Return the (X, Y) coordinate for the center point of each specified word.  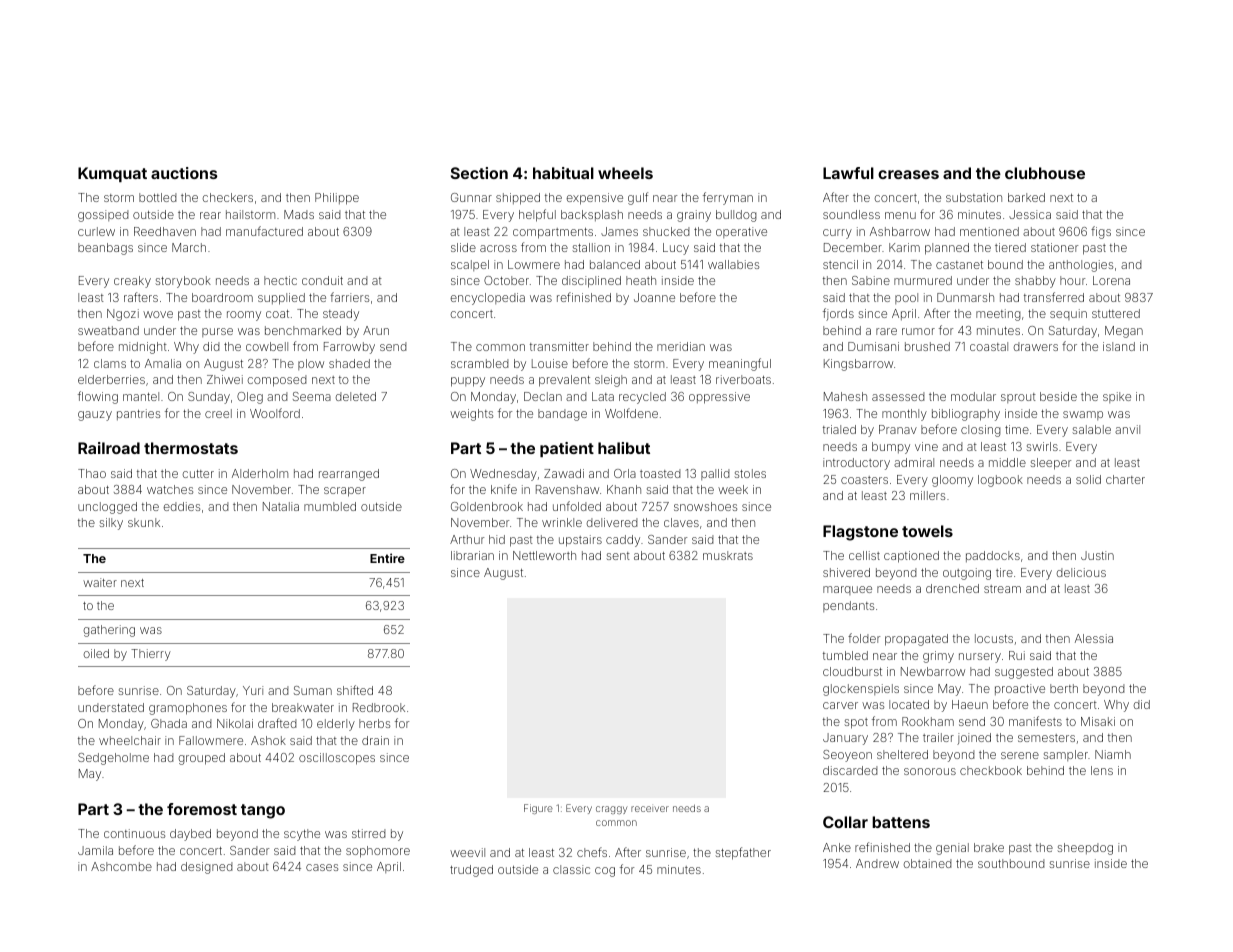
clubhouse (1045, 173)
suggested (1024, 673)
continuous (134, 833)
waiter (100, 582)
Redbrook (379, 707)
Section (479, 173)
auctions (184, 173)
